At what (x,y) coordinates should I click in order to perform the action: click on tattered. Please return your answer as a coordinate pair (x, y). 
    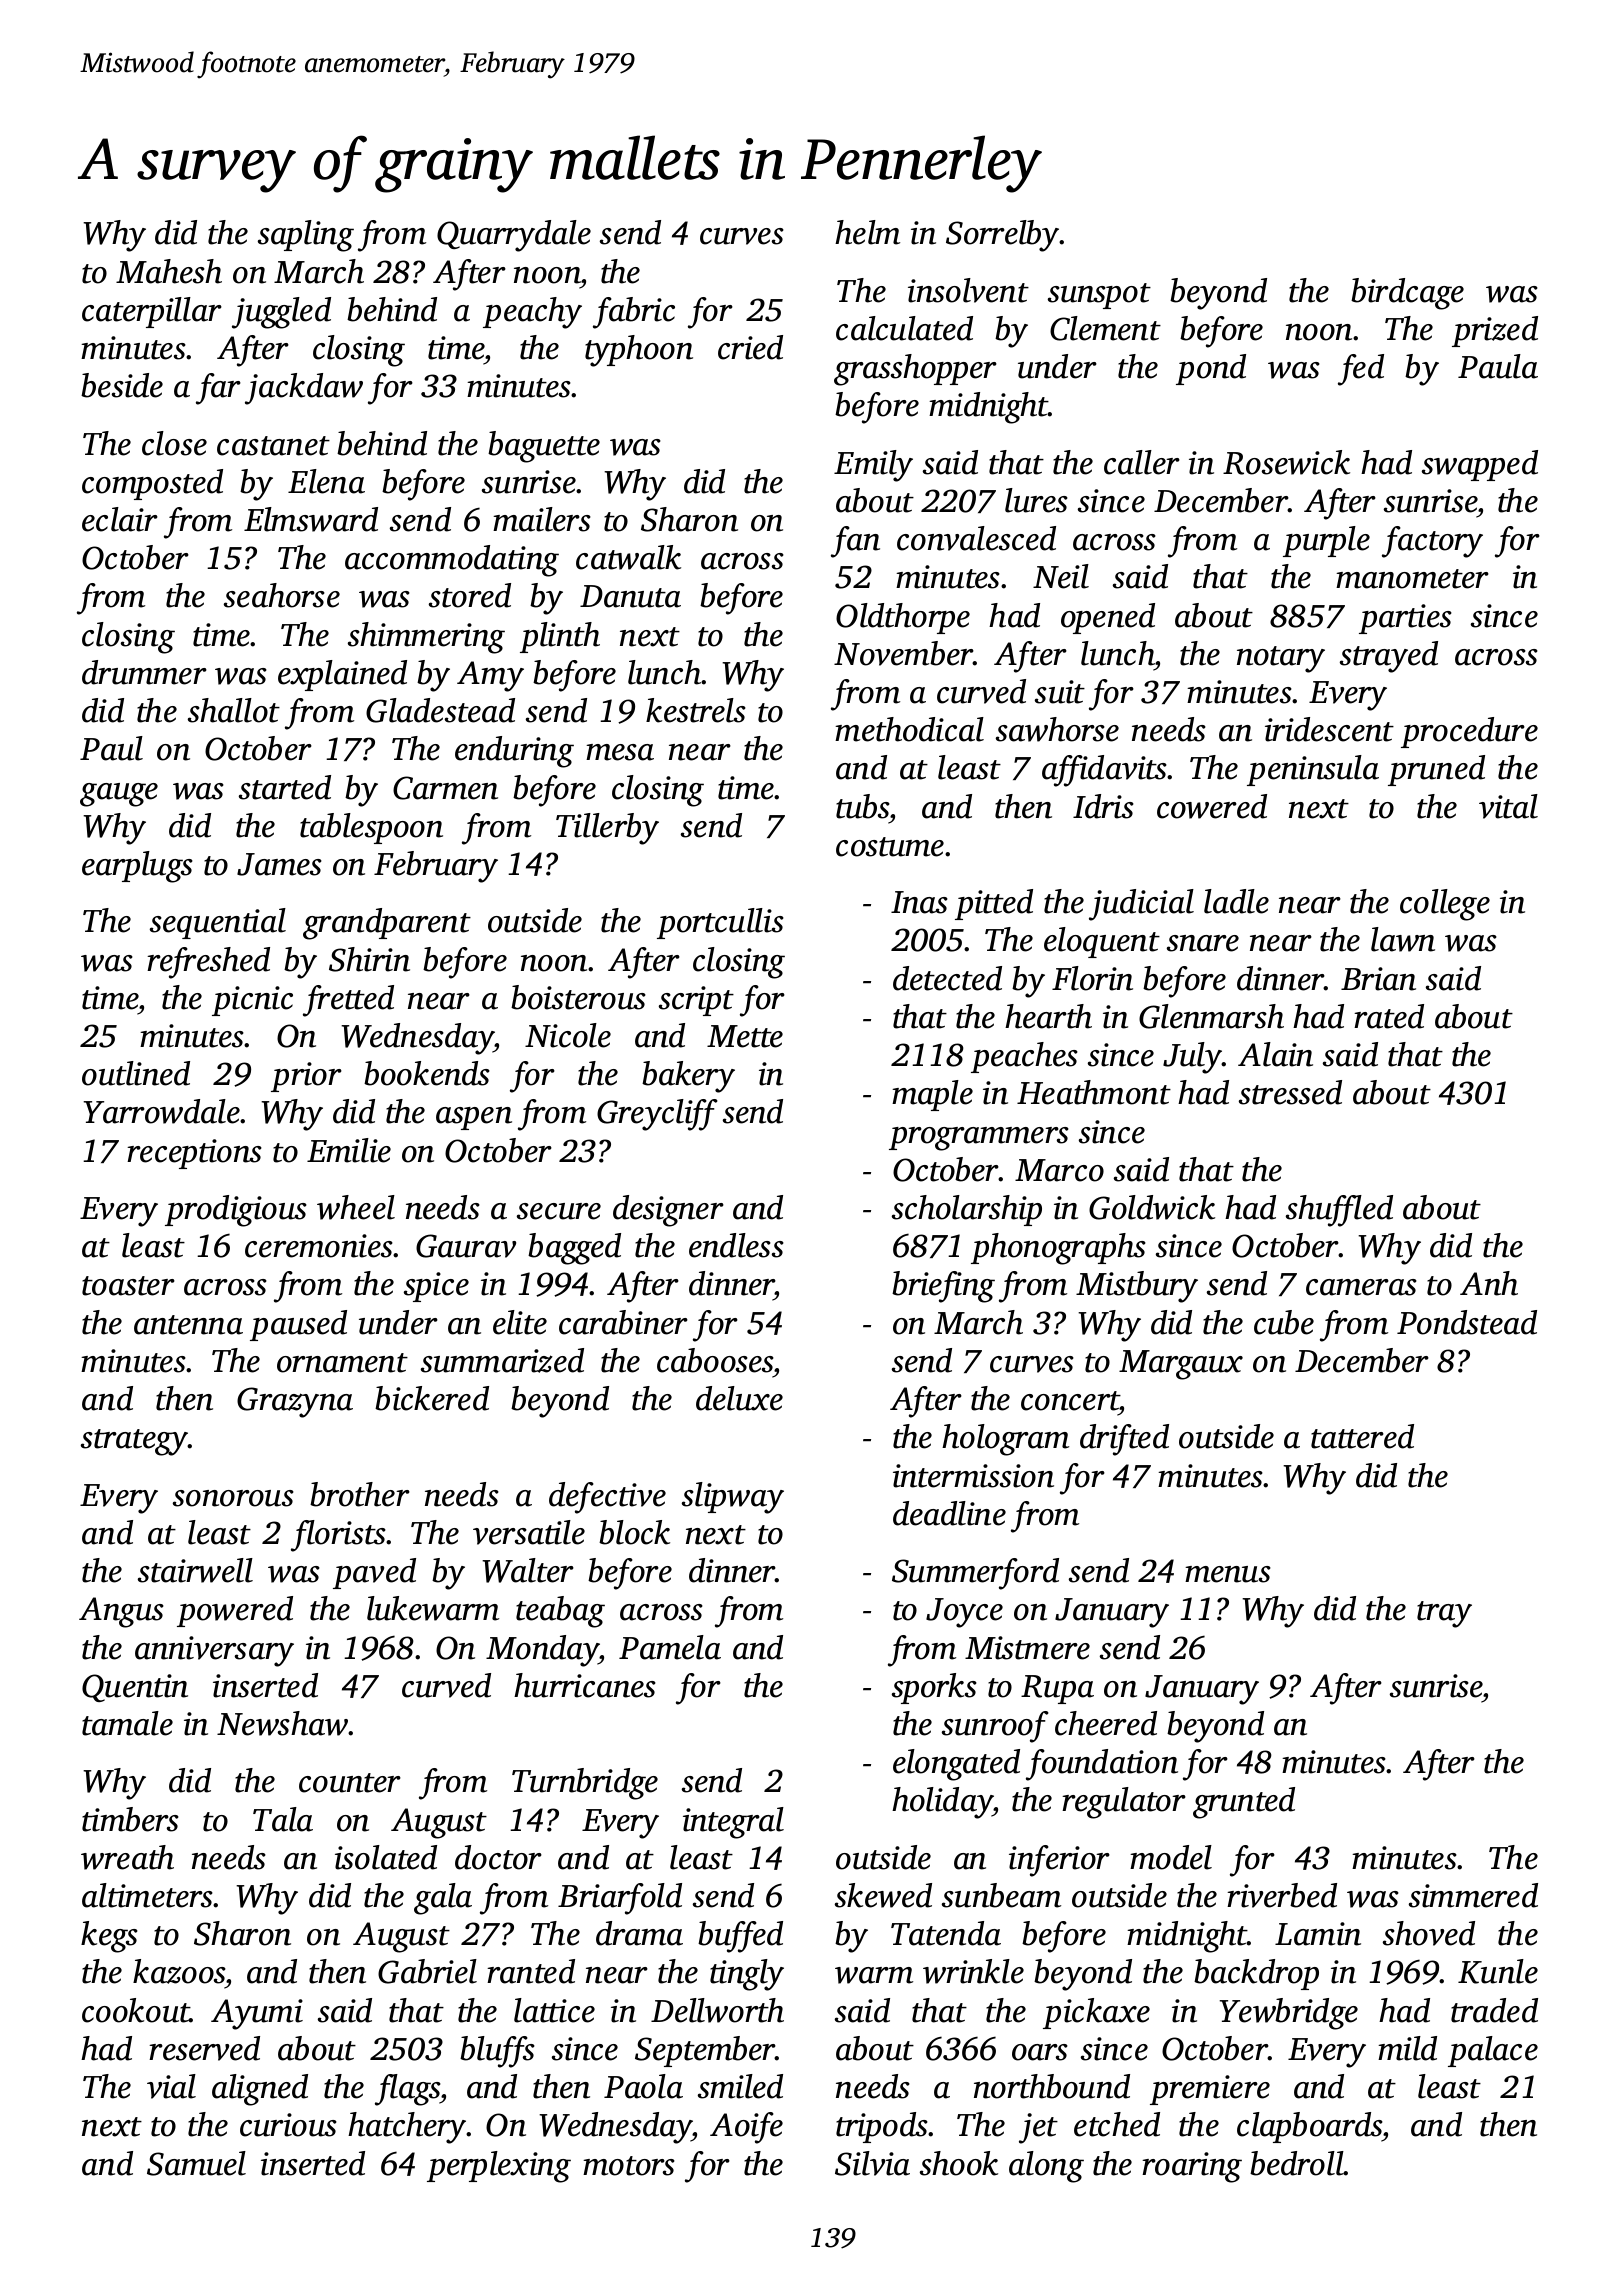
    Looking at the image, I should click on (1362, 1436).
